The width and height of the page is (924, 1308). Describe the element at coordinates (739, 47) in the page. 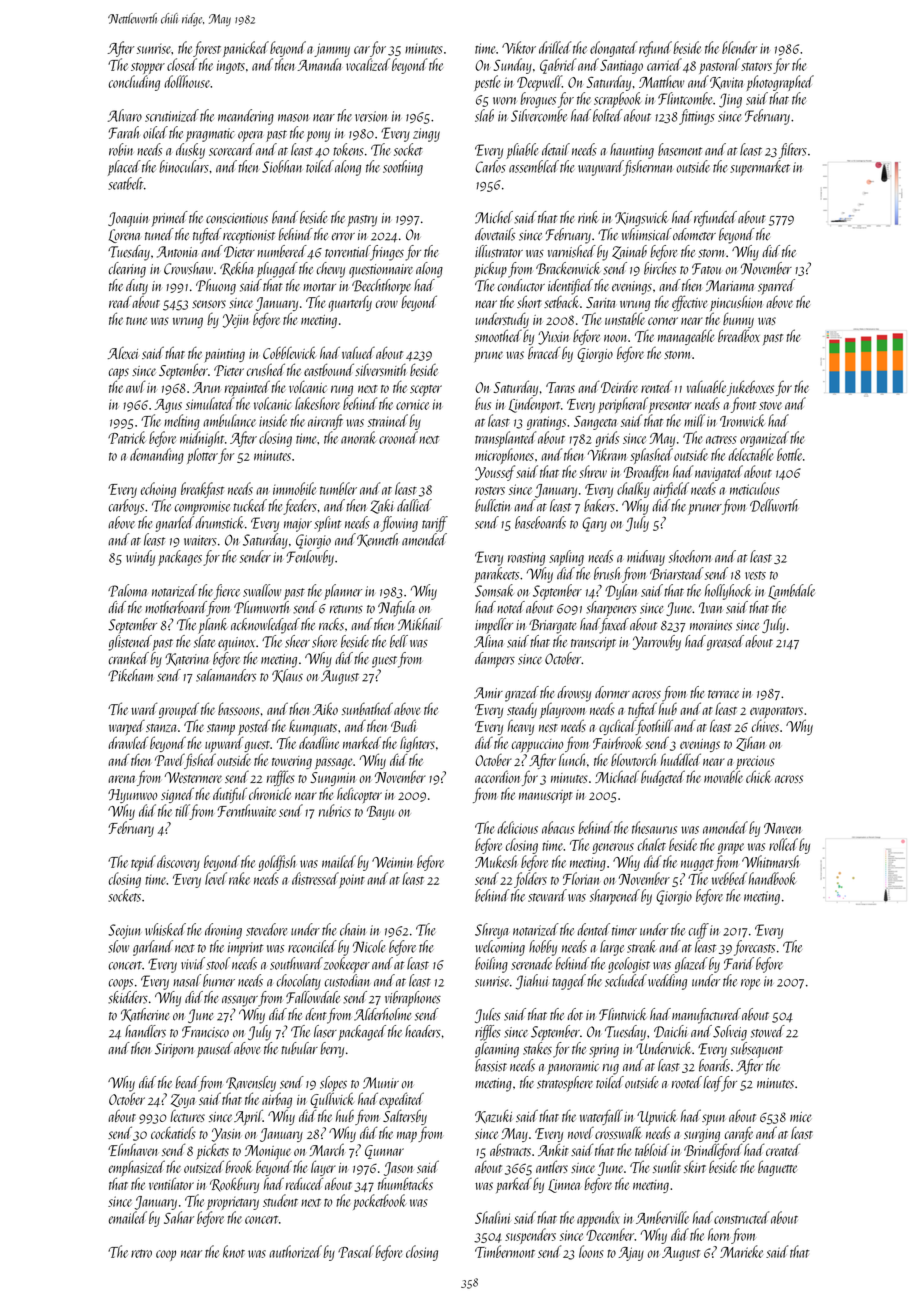

I see `blender` at that location.
